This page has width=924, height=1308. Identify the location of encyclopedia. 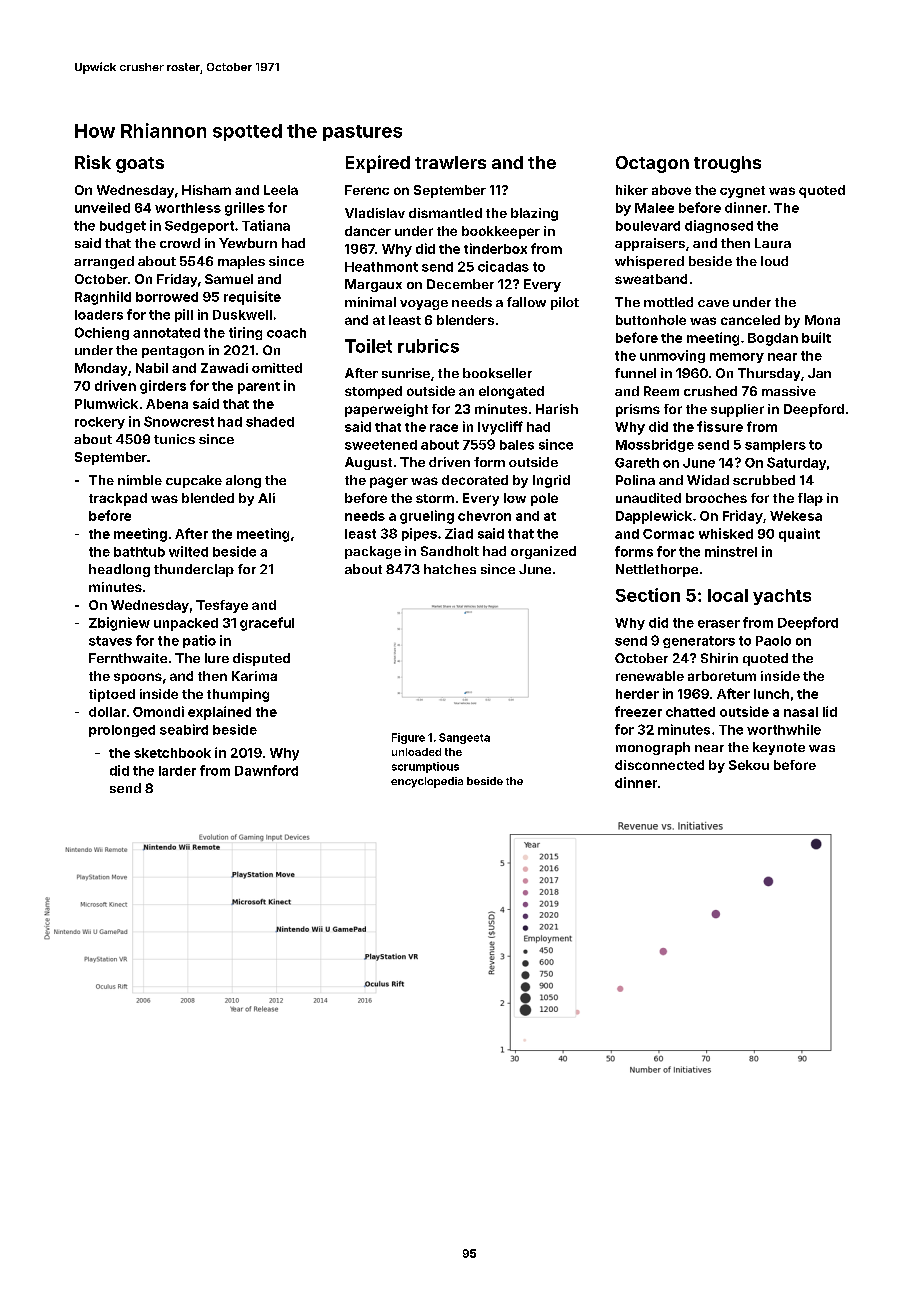
(427, 782).
